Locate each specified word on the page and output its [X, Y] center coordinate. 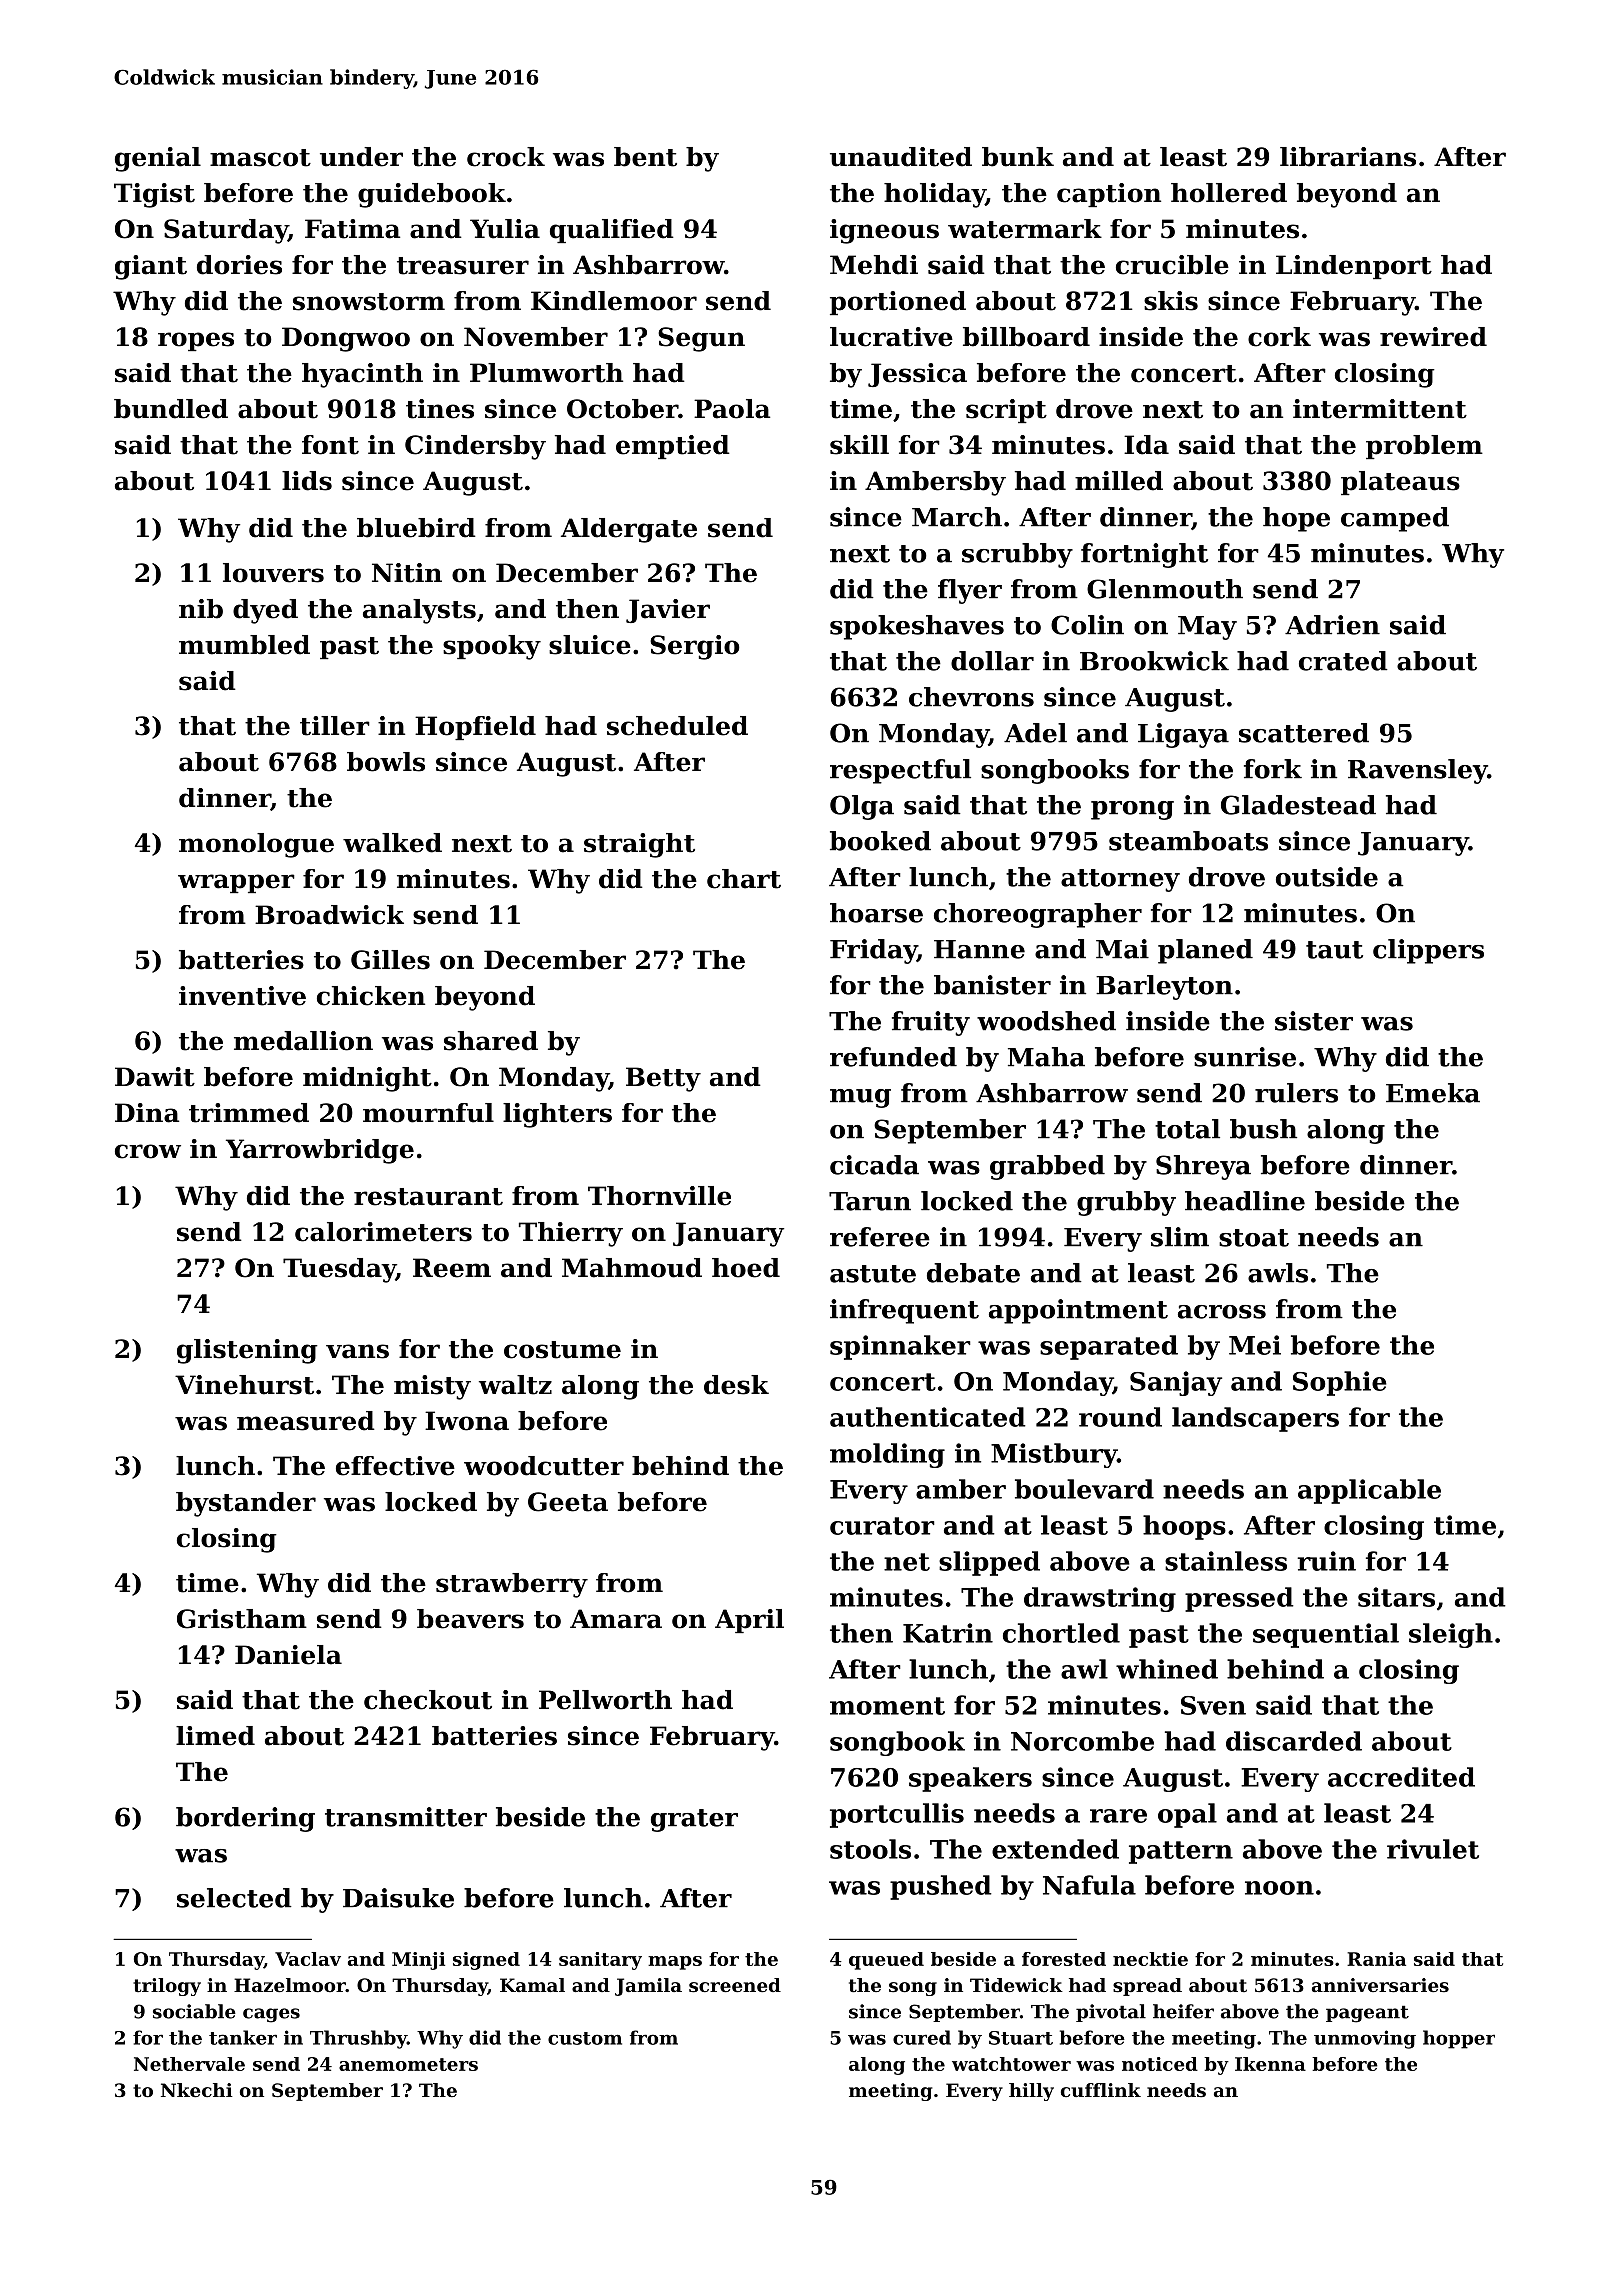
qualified [612, 231]
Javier [668, 611]
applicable [1369, 1491]
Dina [147, 1113]
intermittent [1380, 409]
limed [215, 1736]
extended [1055, 1849]
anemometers [408, 2064]
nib [201, 609]
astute [873, 1274]
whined [1167, 1669]
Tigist [154, 195]
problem [1424, 447]
